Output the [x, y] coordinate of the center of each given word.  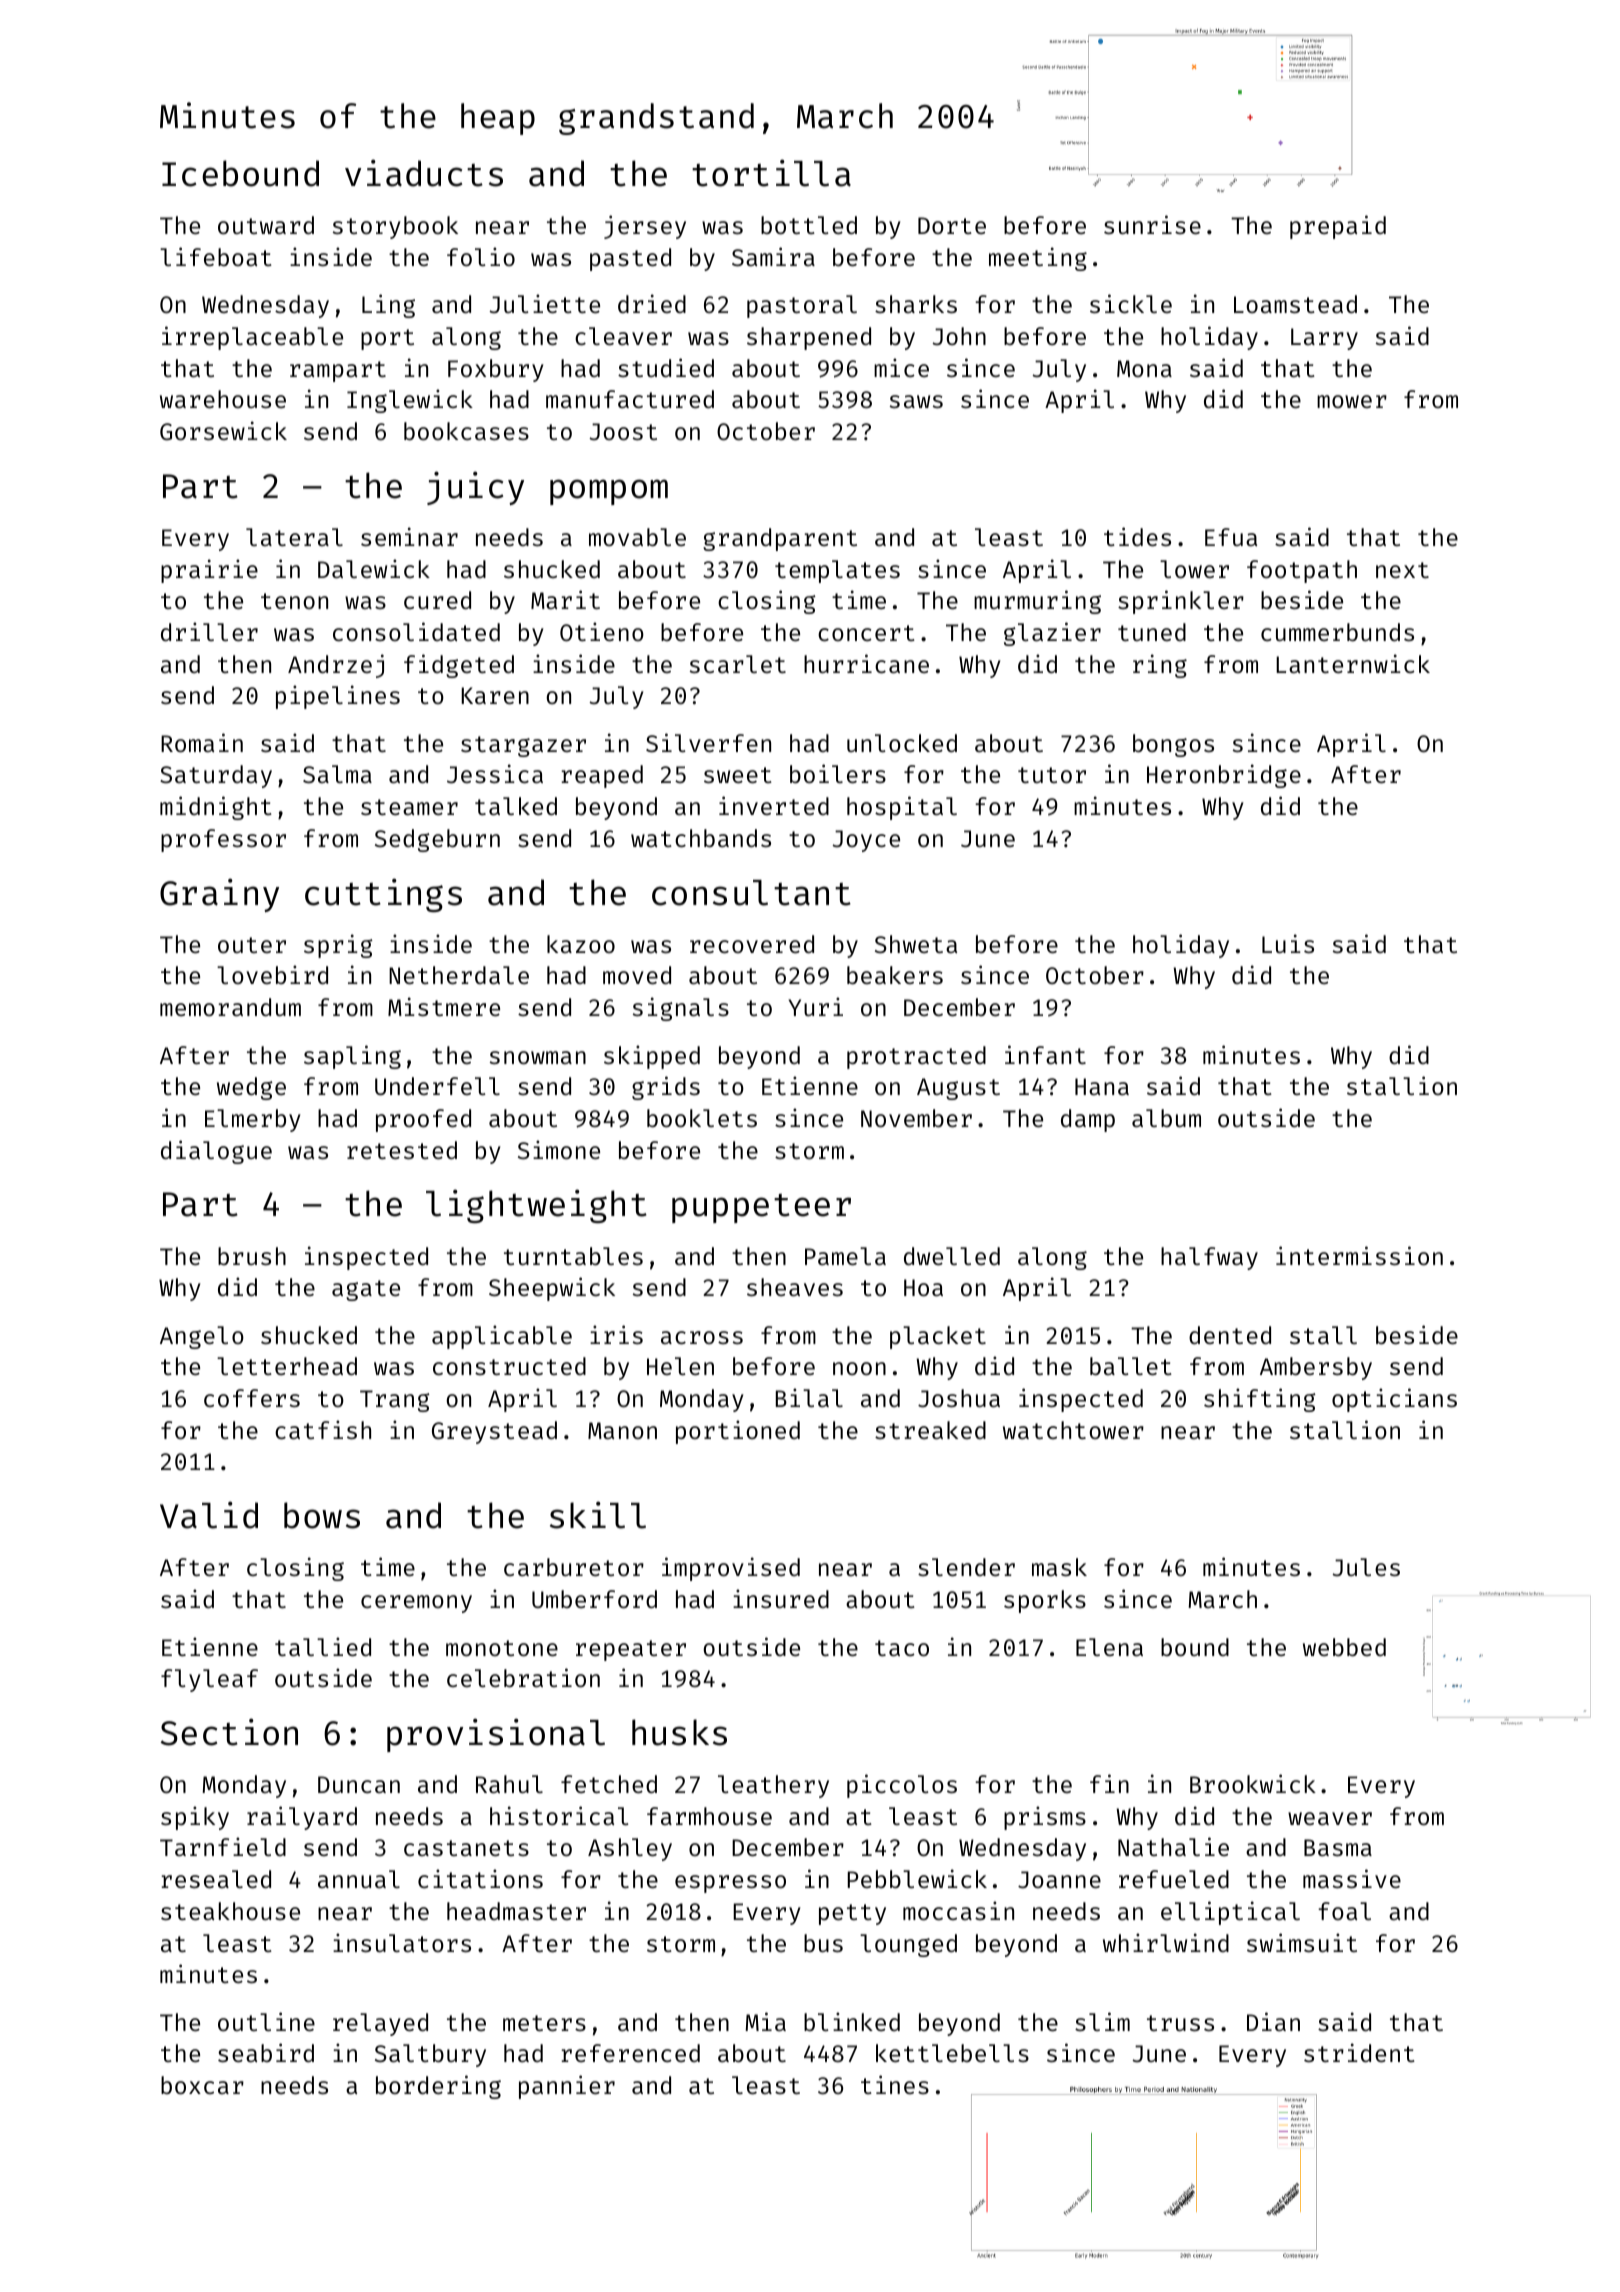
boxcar [202, 2085]
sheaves [795, 1287]
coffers [252, 1398]
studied [666, 367]
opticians [1394, 1400]
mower [1352, 401]
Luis [1288, 943]
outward [266, 225]
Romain [202, 742]
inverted [774, 805]
